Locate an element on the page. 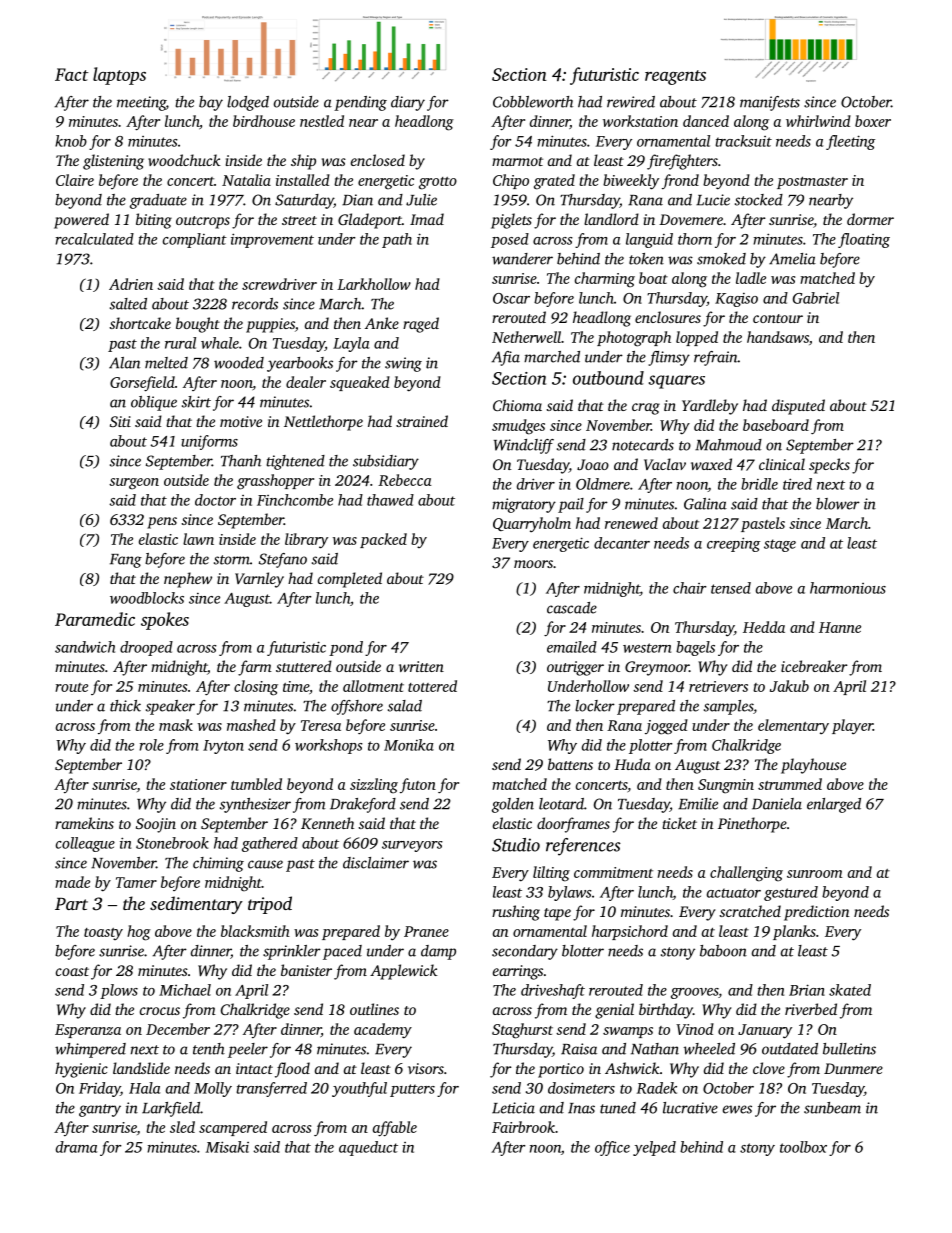  sizzling is located at coordinates (374, 786).
